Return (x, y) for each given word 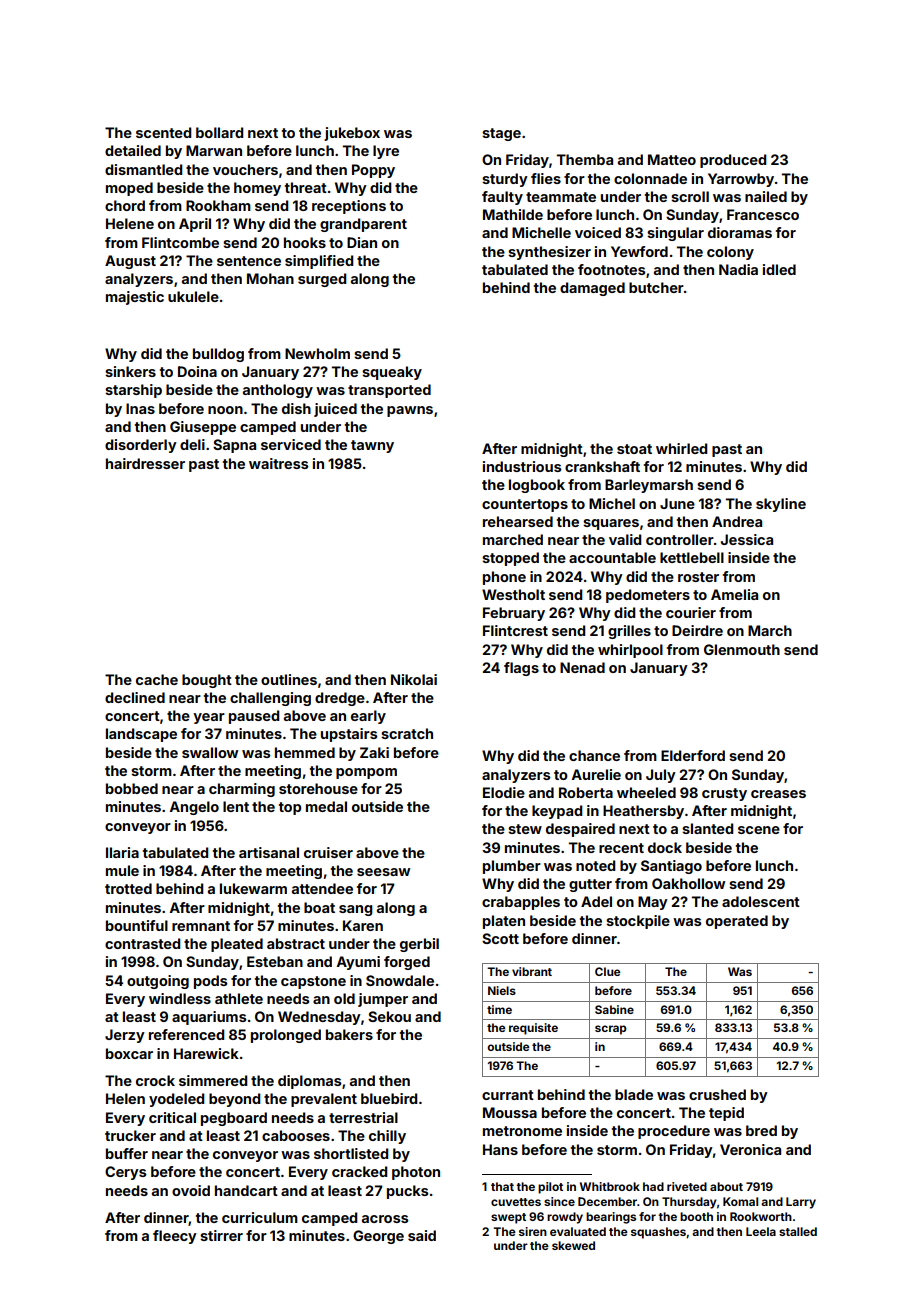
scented (163, 132)
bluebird (389, 1098)
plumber (512, 867)
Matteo (672, 159)
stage (501, 134)
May (653, 903)
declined (135, 697)
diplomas (309, 1082)
